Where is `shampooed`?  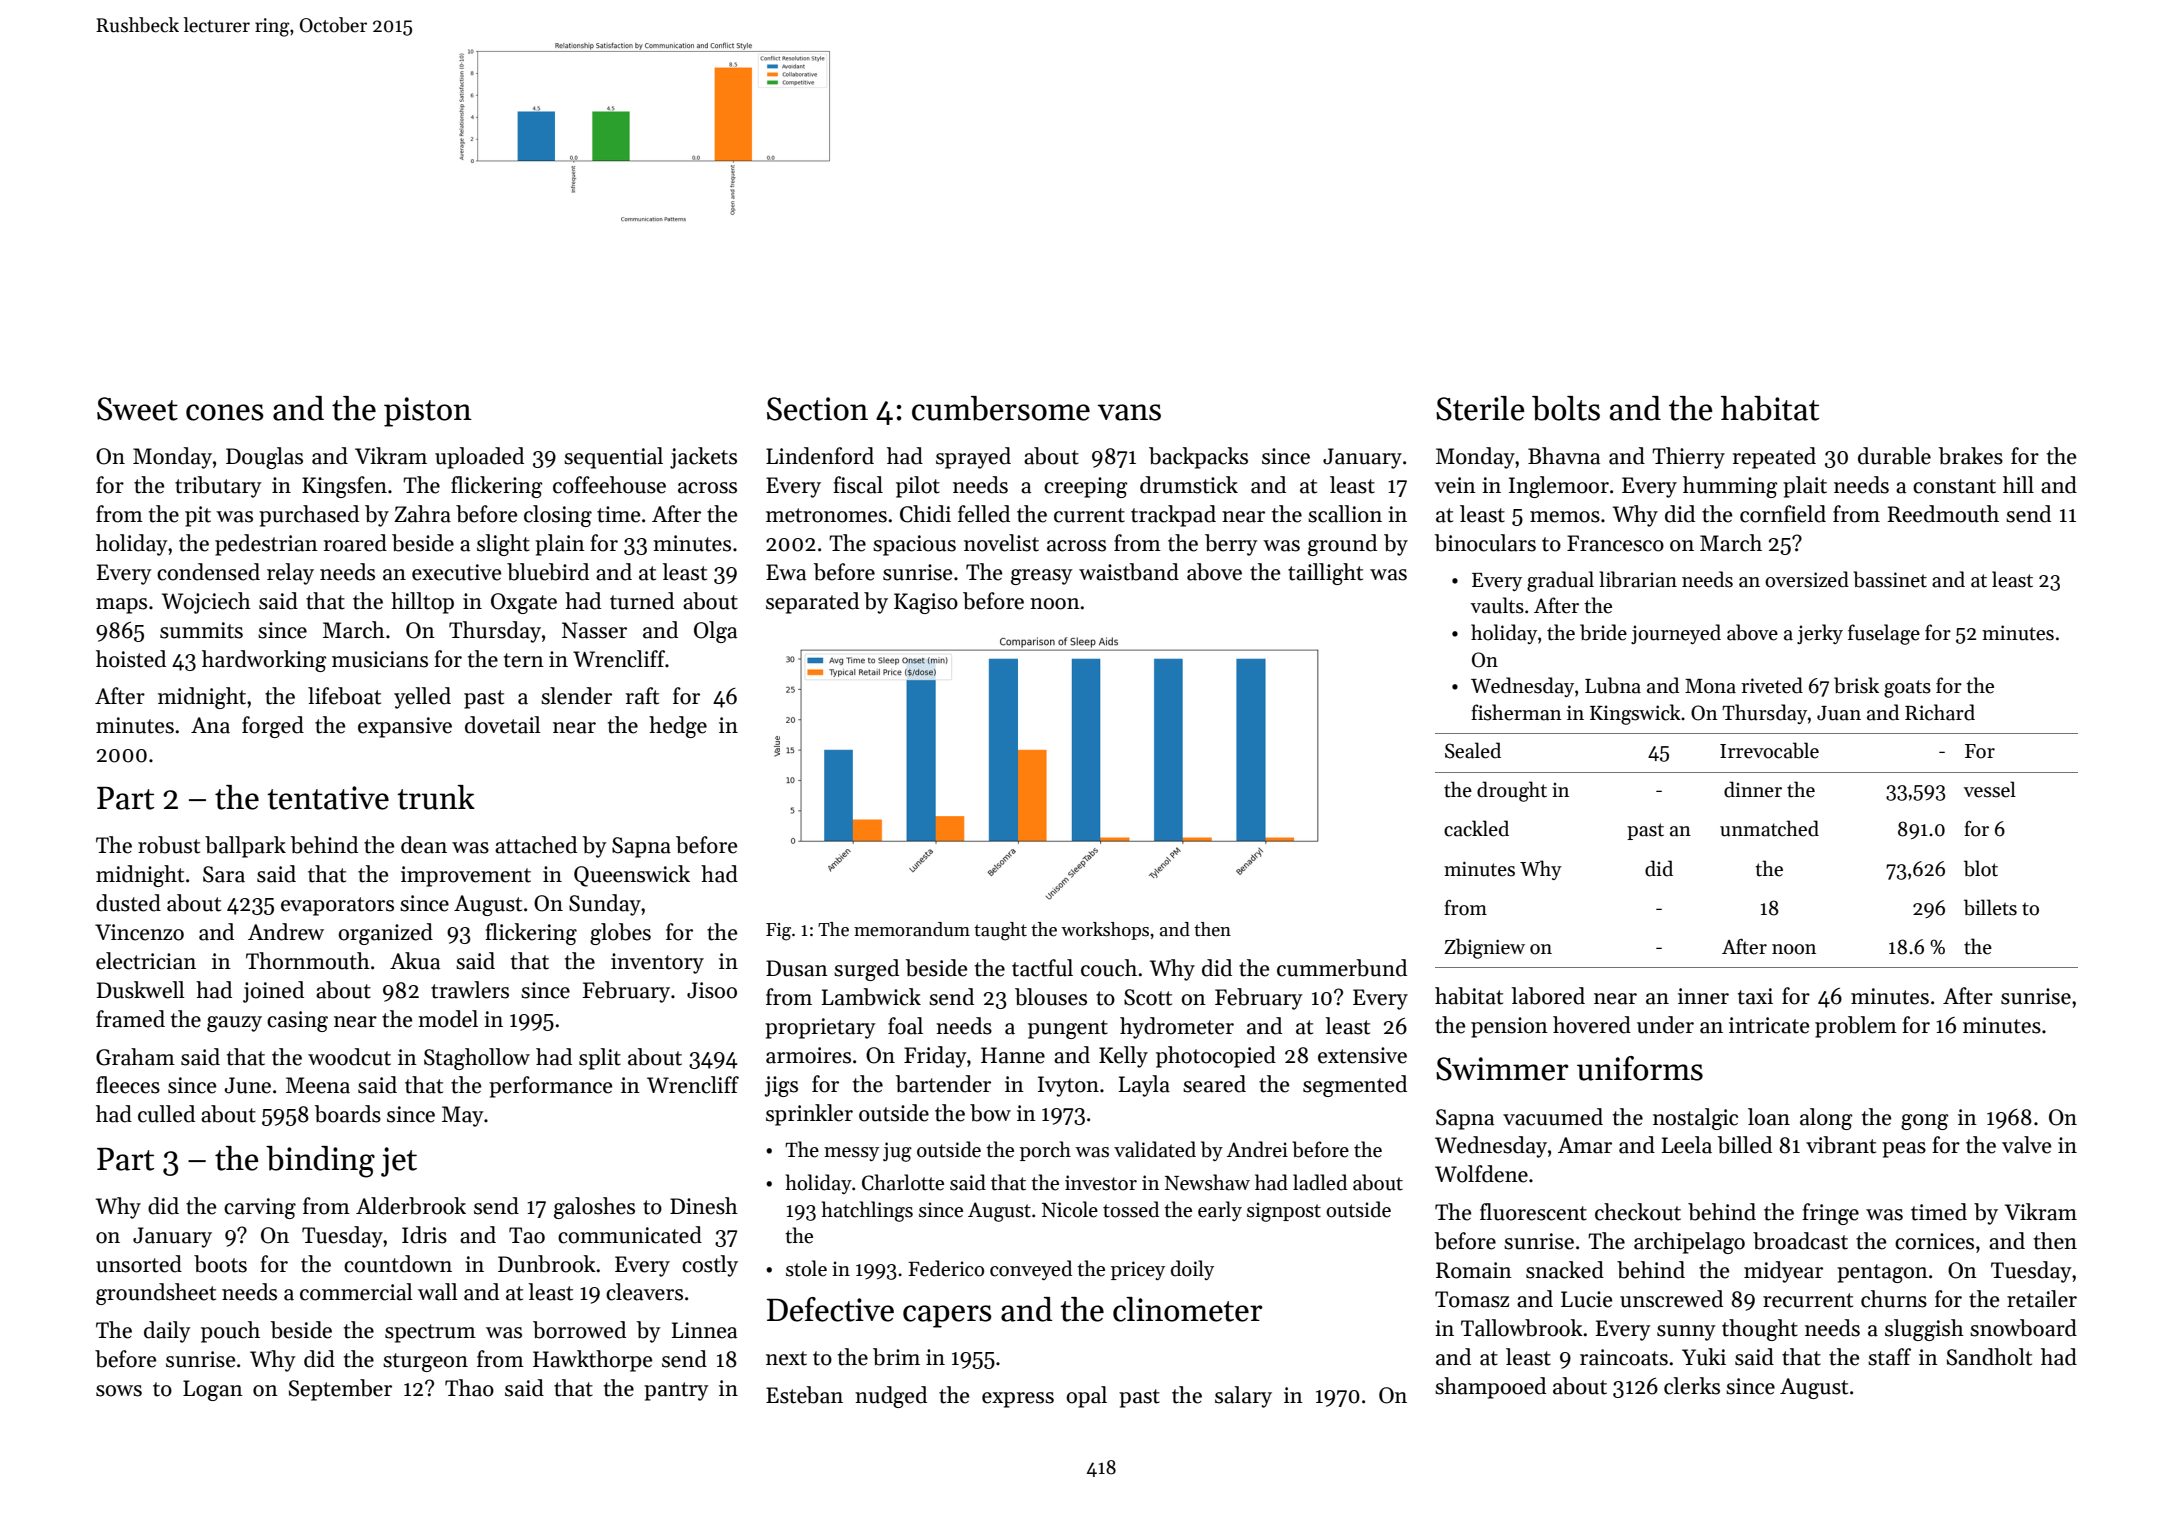
shampooed is located at coordinates (1490, 1388).
